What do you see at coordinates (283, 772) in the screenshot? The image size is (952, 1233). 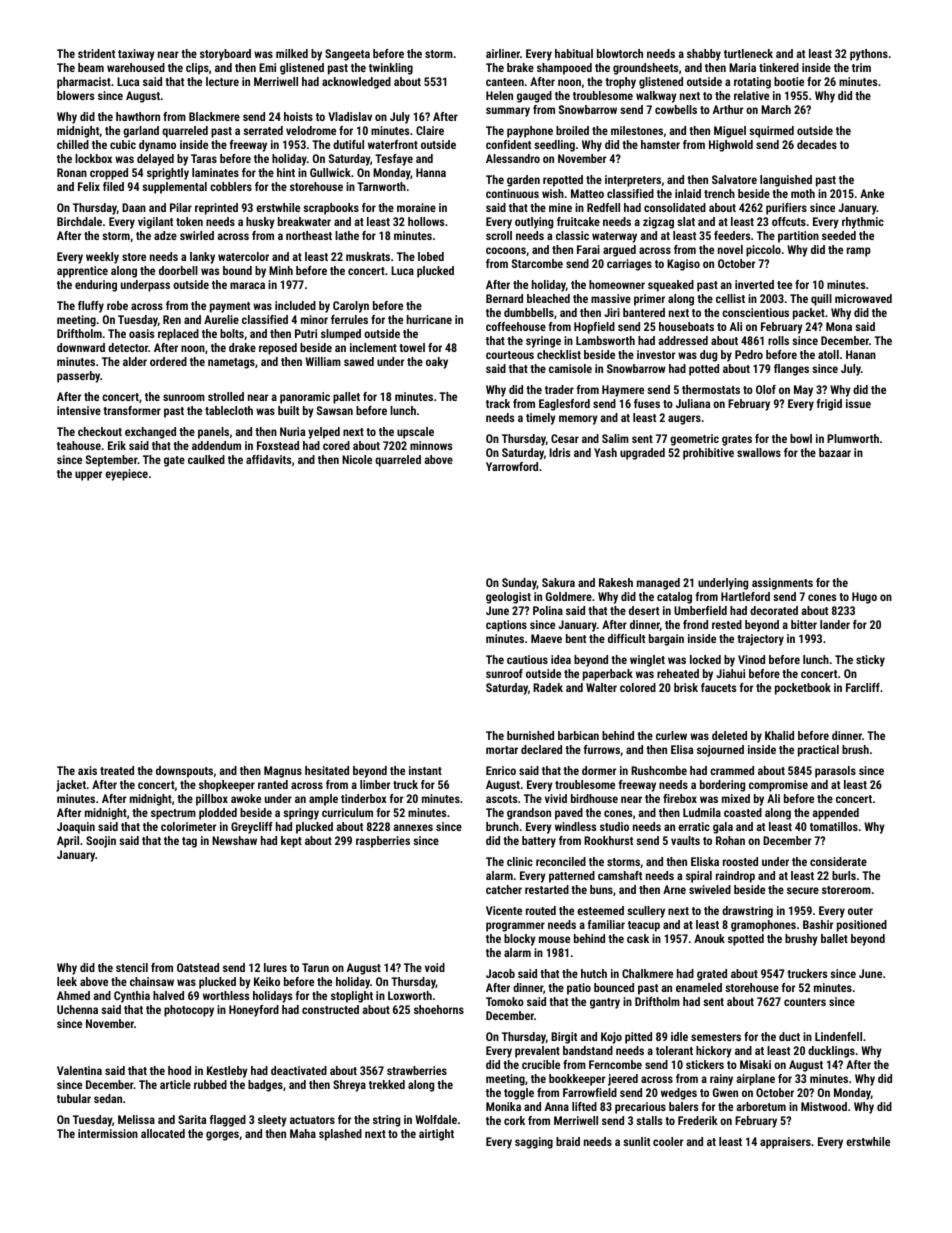 I see `Magnus` at bounding box center [283, 772].
